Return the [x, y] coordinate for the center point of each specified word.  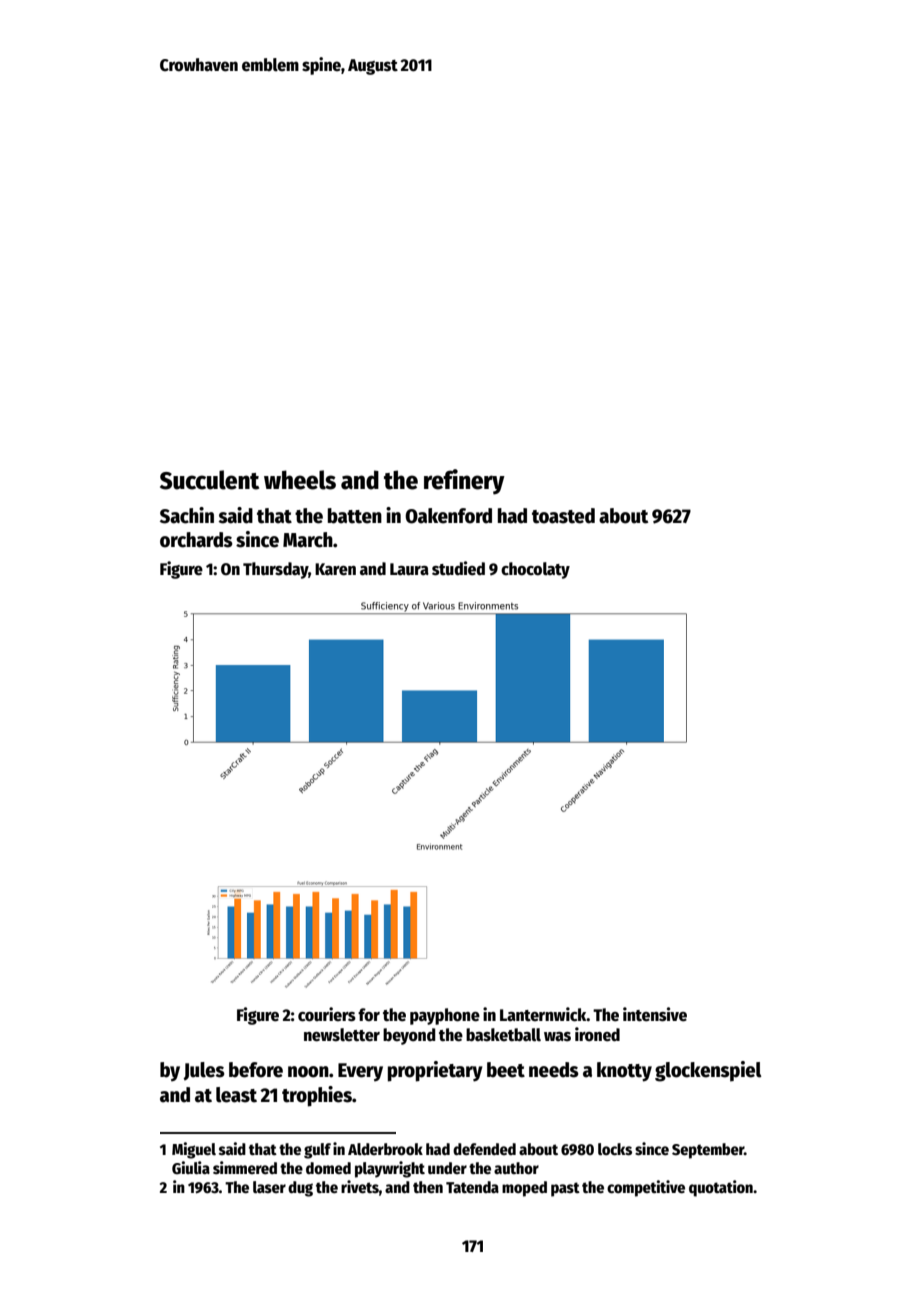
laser [269, 1187]
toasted [563, 516]
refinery [464, 482]
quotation [721, 1188]
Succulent [209, 480]
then [428, 1187]
